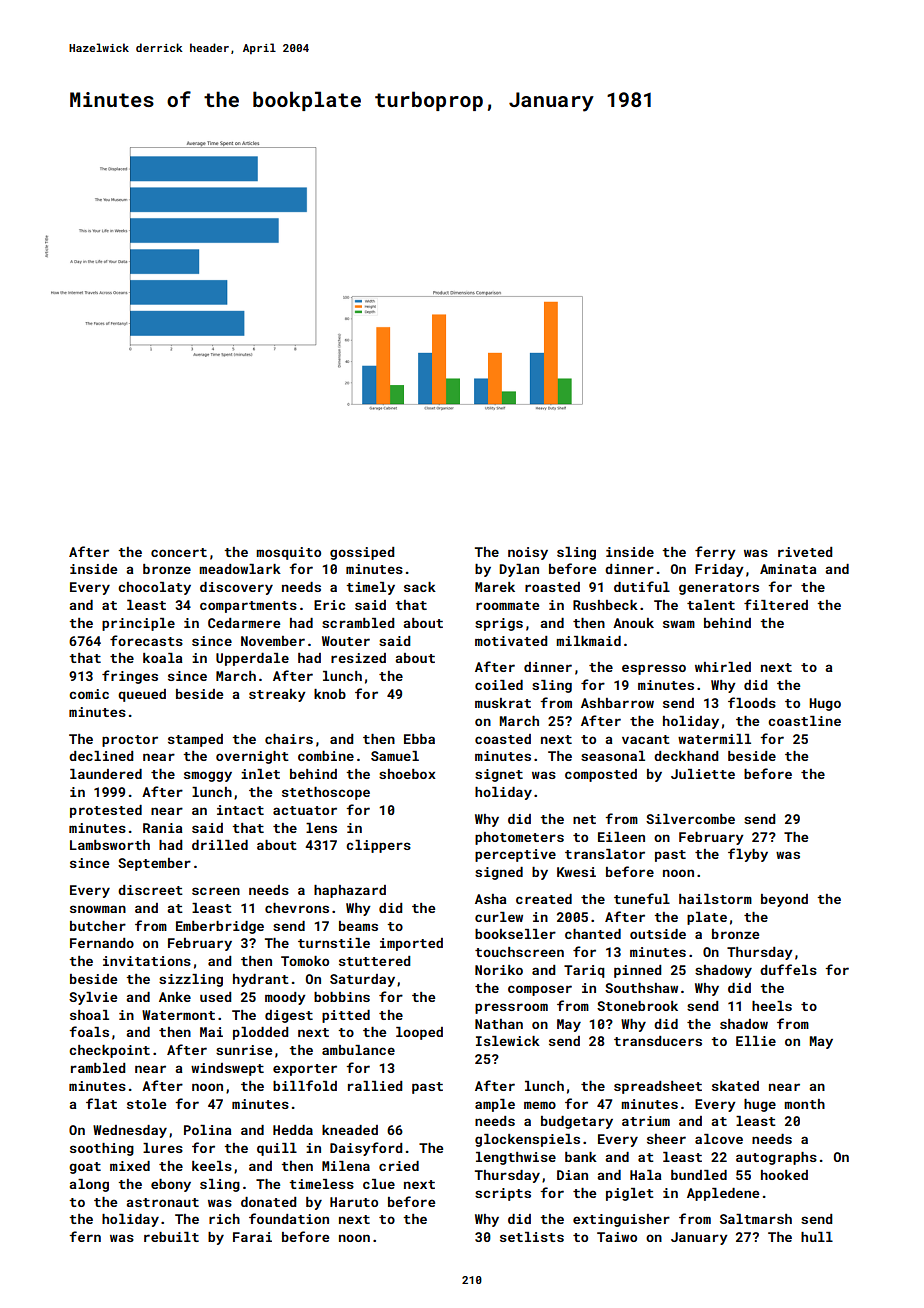 The width and height of the image is (924, 1308). What do you see at coordinates (690, 819) in the image?
I see `Silvercombe` at bounding box center [690, 819].
